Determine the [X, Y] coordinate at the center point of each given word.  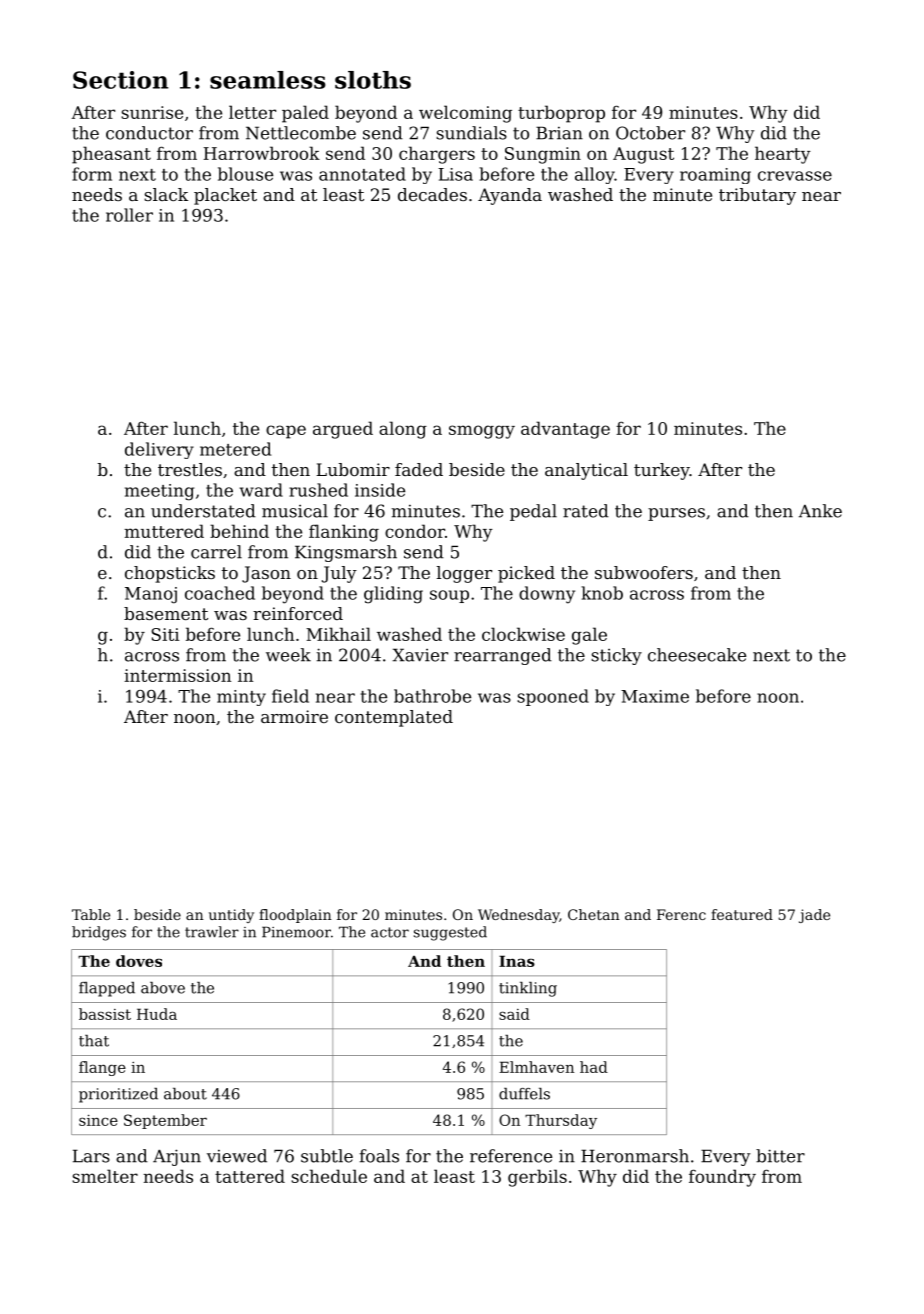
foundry [722, 1178]
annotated [362, 174]
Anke [820, 511]
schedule [329, 1176]
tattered [250, 1176]
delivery [159, 450]
